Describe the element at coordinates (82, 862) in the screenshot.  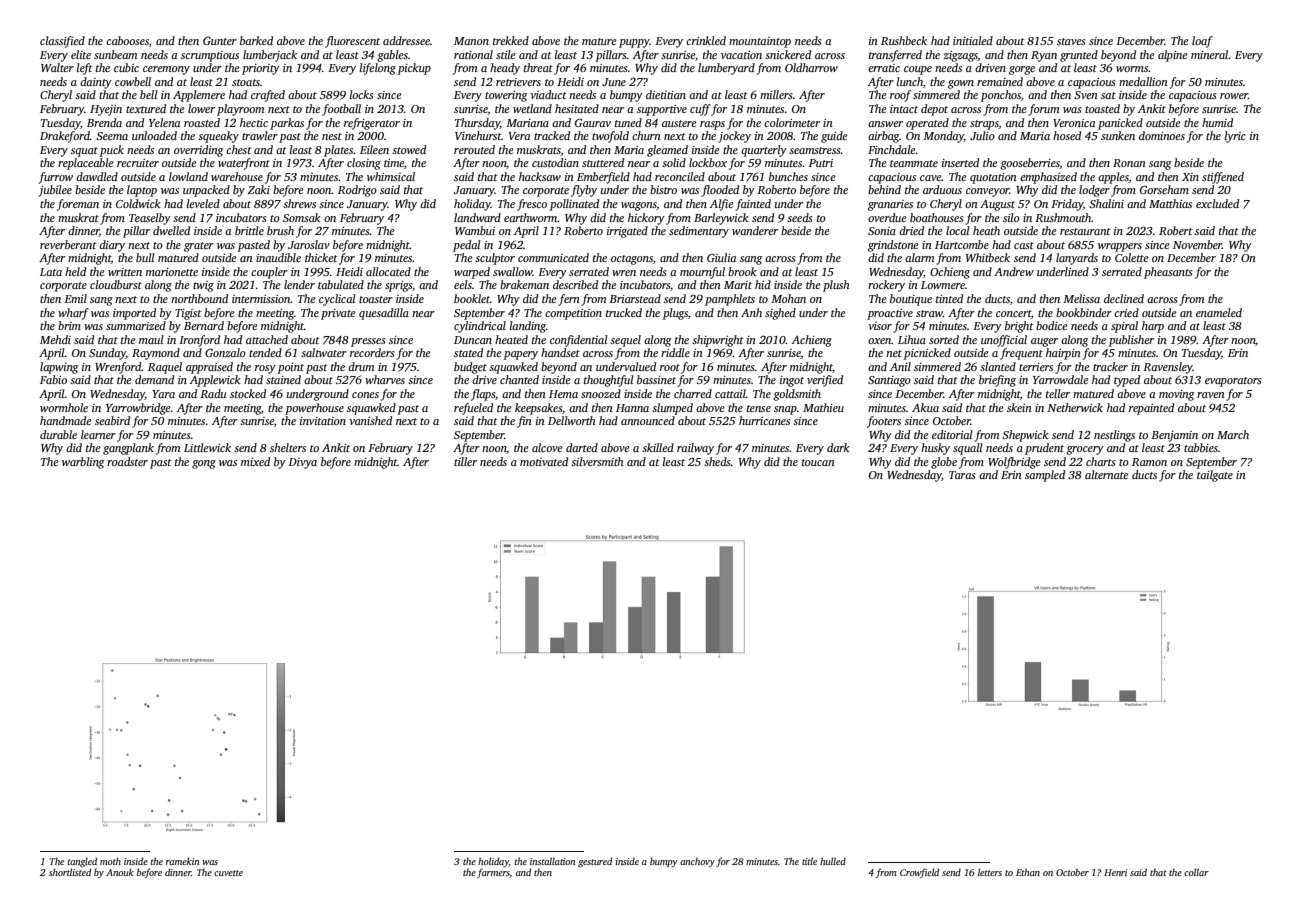
I see `tangled` at that location.
